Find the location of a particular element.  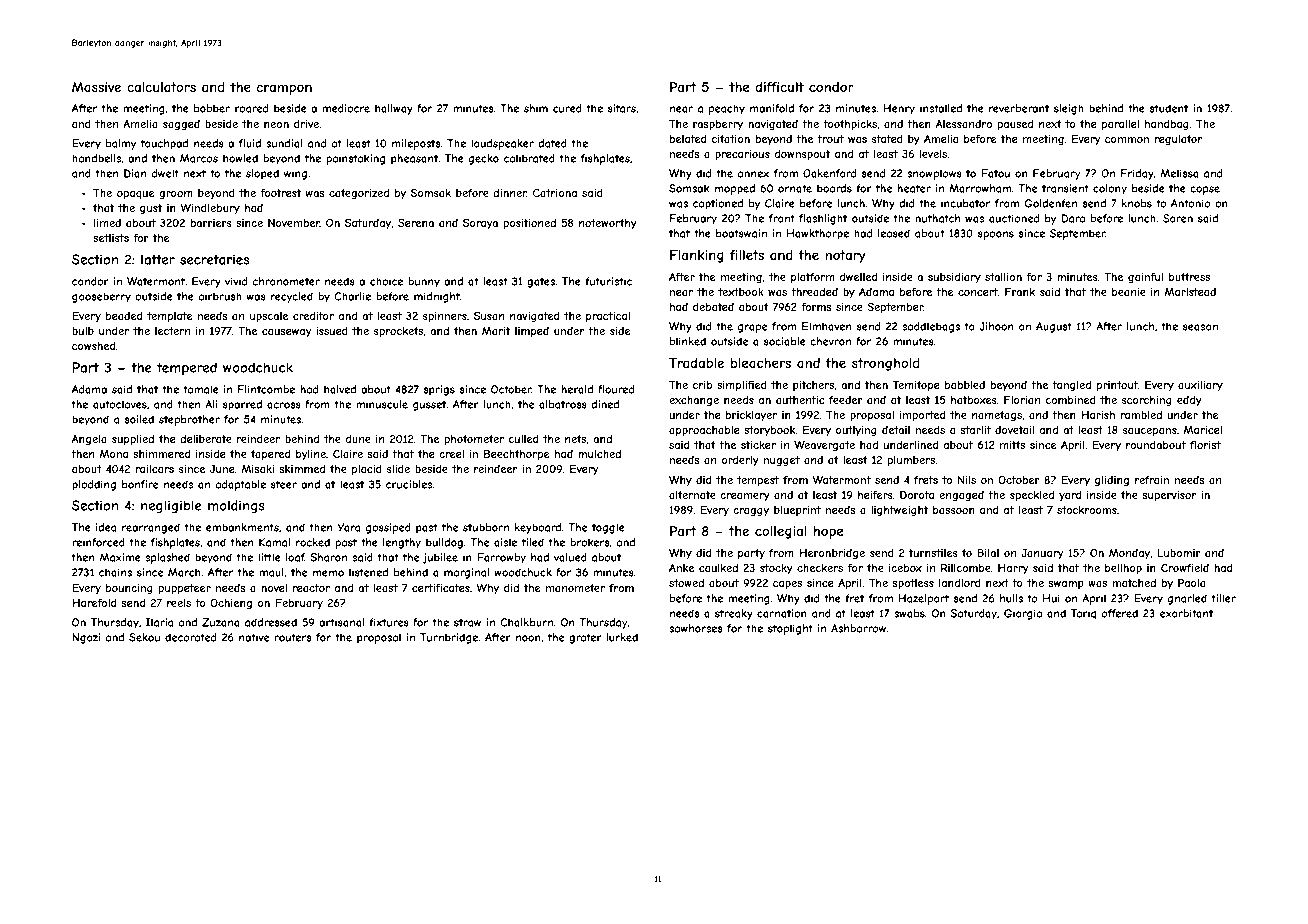

balmy is located at coordinates (121, 144).
